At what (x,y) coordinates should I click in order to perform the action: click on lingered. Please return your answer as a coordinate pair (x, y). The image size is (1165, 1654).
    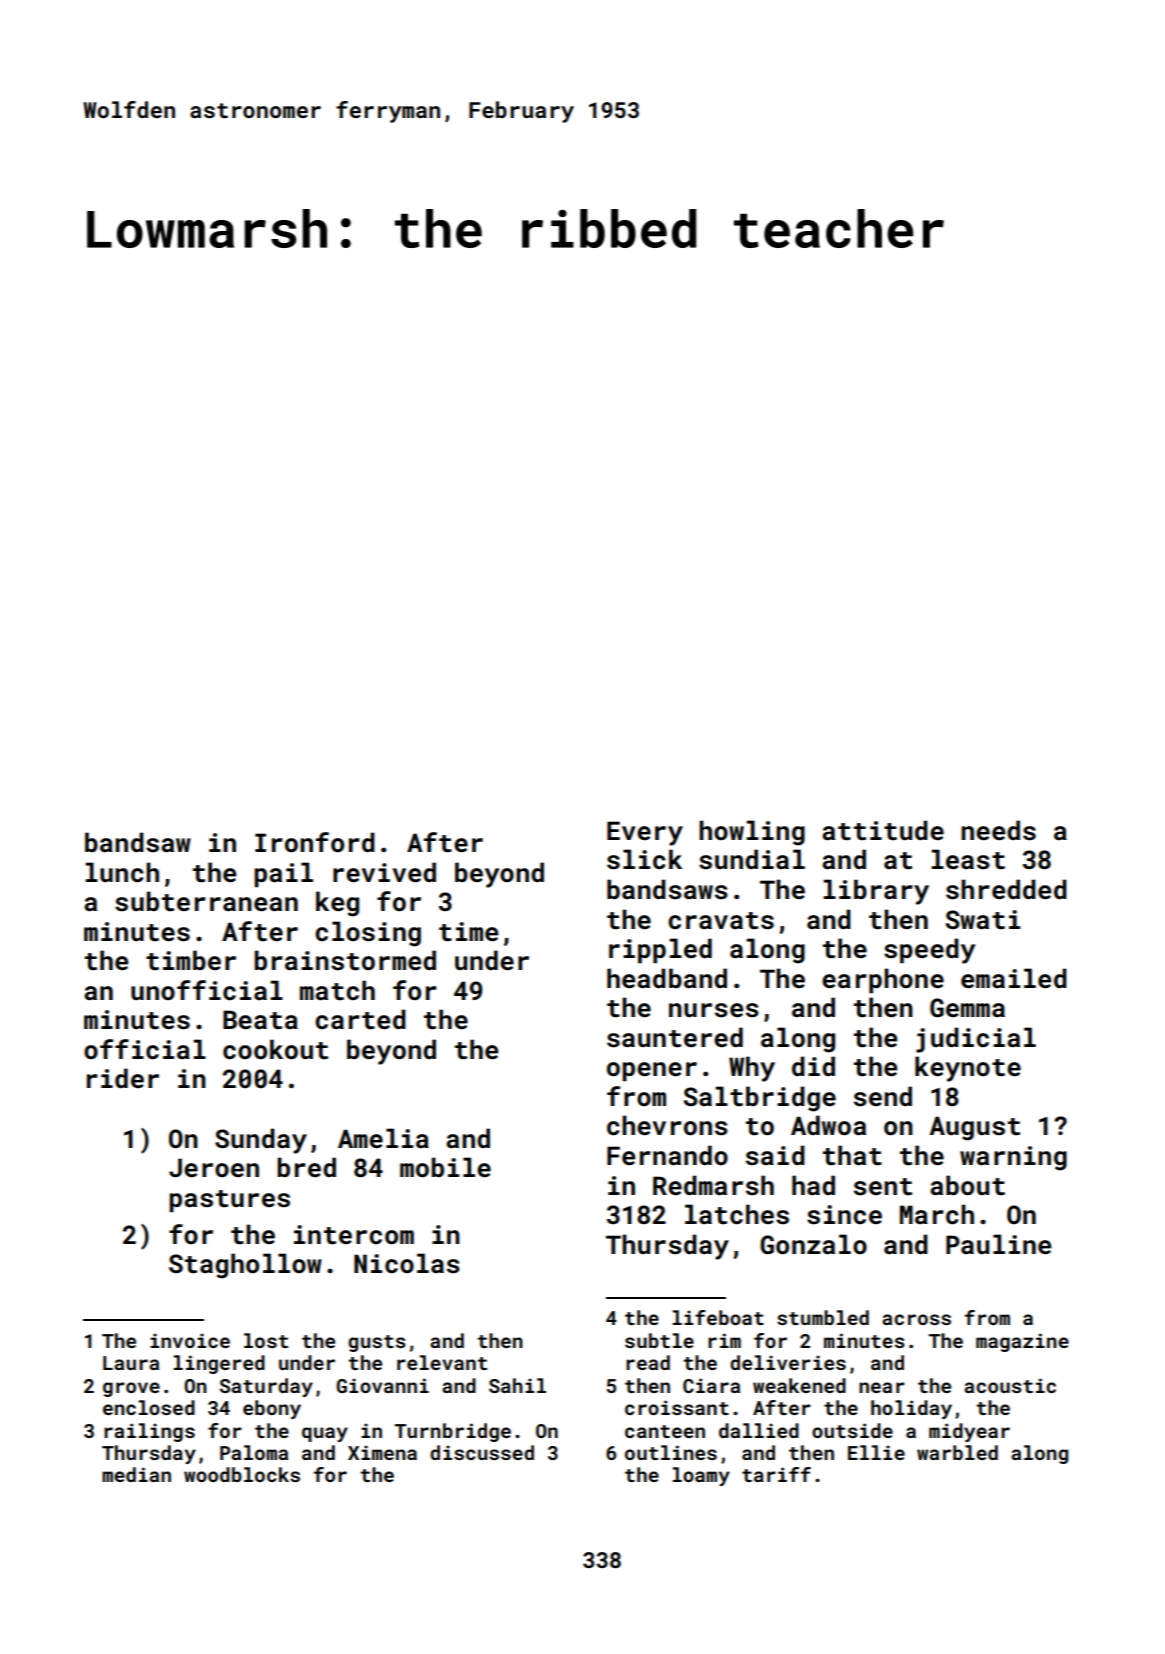
    Looking at the image, I should click on (219, 1364).
